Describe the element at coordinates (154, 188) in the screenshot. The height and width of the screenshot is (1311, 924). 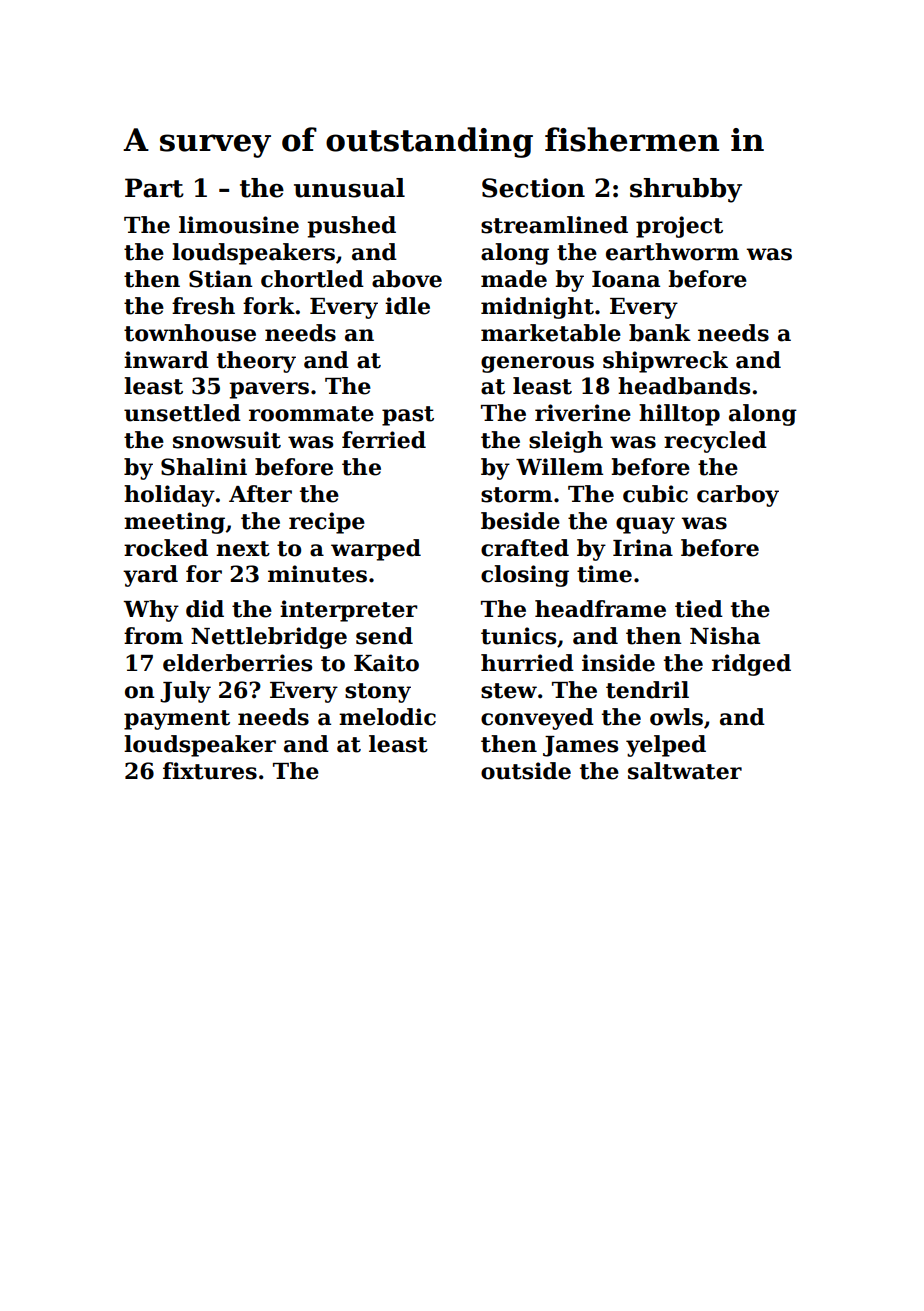
I see `Part` at that location.
